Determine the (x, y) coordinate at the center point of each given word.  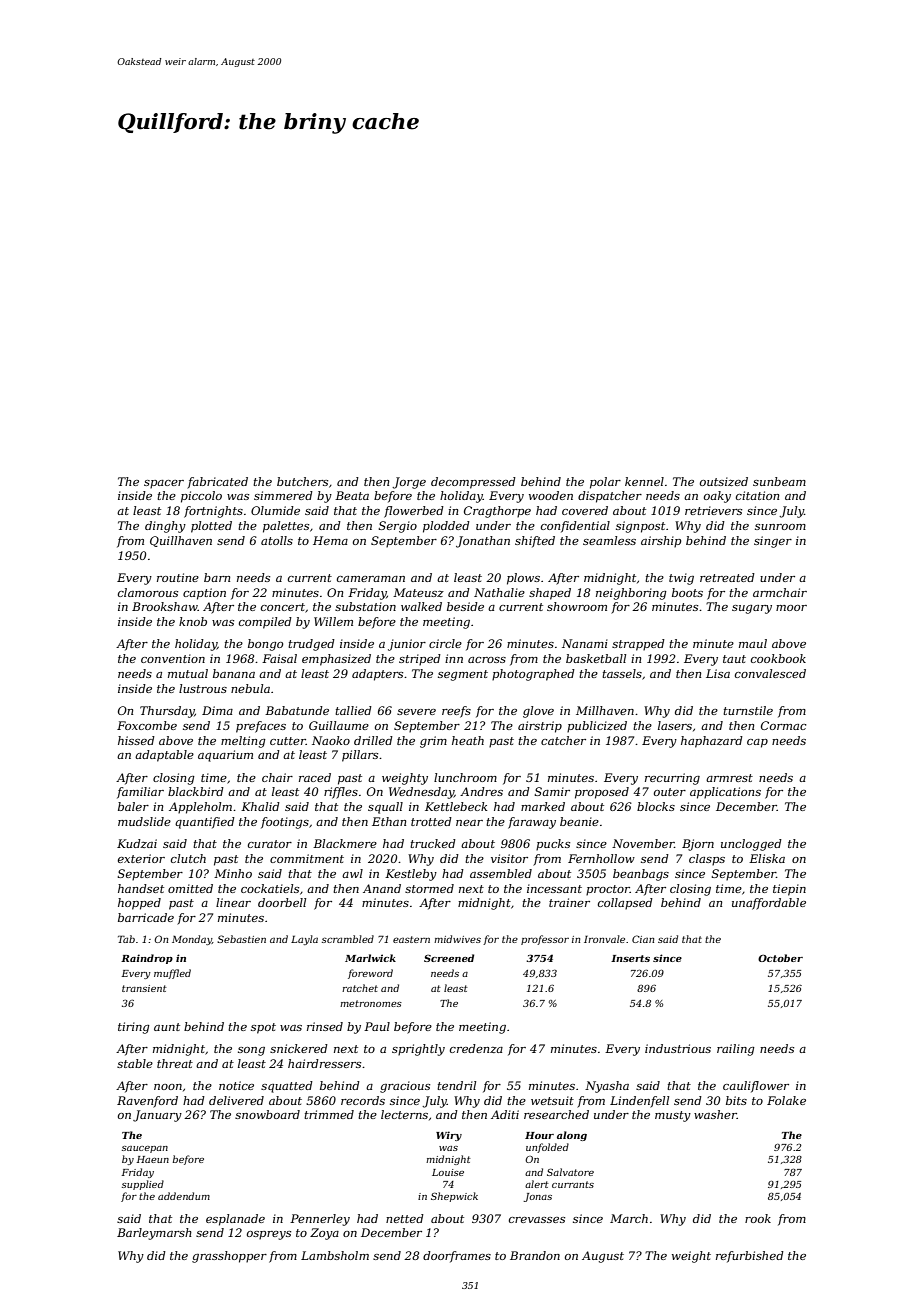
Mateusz (418, 592)
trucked (433, 843)
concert (283, 607)
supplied (143, 1185)
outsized (724, 481)
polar (605, 483)
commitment (307, 858)
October (780, 958)
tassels (622, 673)
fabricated (217, 483)
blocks (656, 806)
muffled (172, 974)
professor (545, 940)
